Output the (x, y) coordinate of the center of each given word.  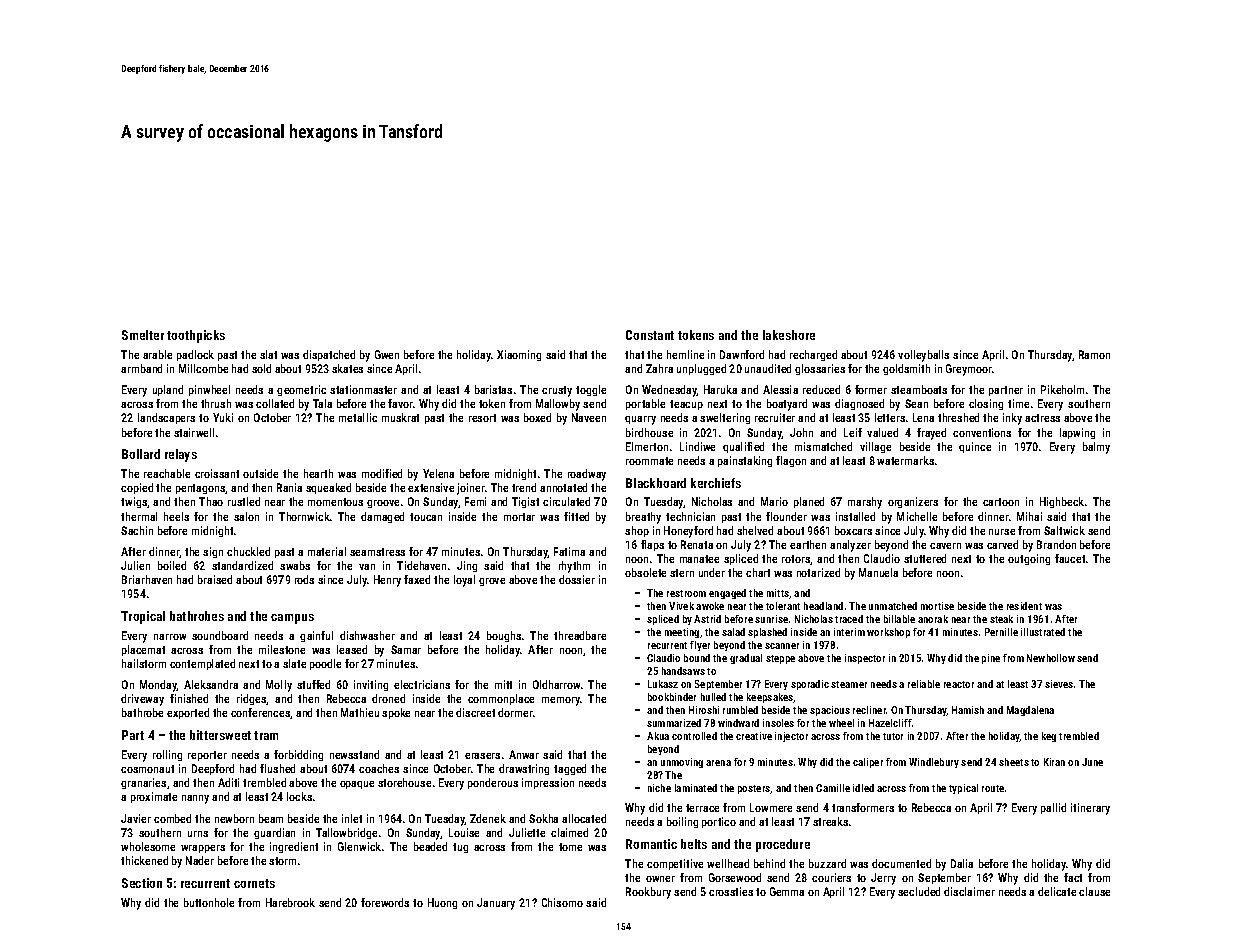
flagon (791, 461)
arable (157, 354)
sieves (1059, 684)
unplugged (701, 369)
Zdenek (488, 818)
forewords (385, 902)
